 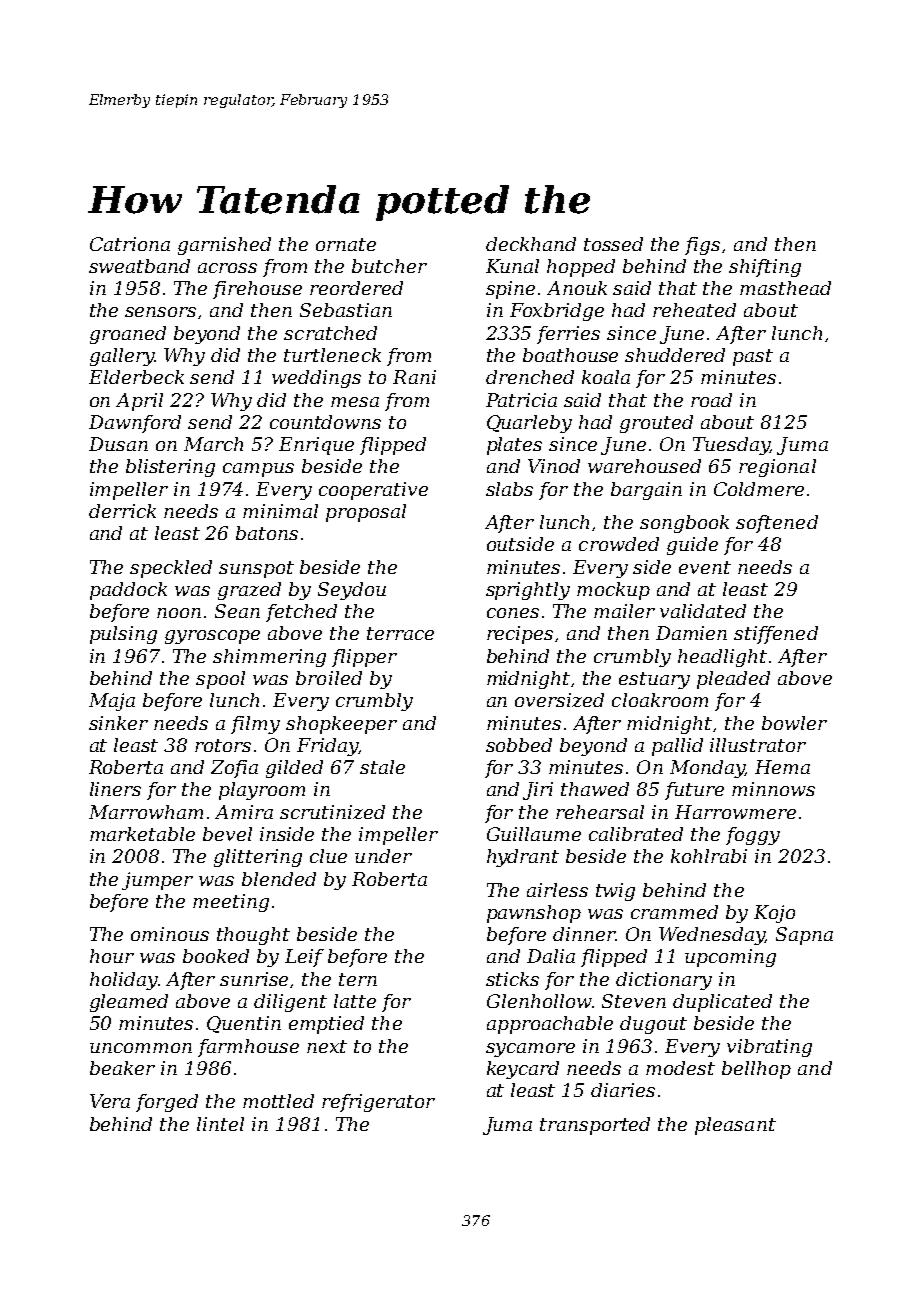 I want to click on rotors, so click(x=223, y=745).
